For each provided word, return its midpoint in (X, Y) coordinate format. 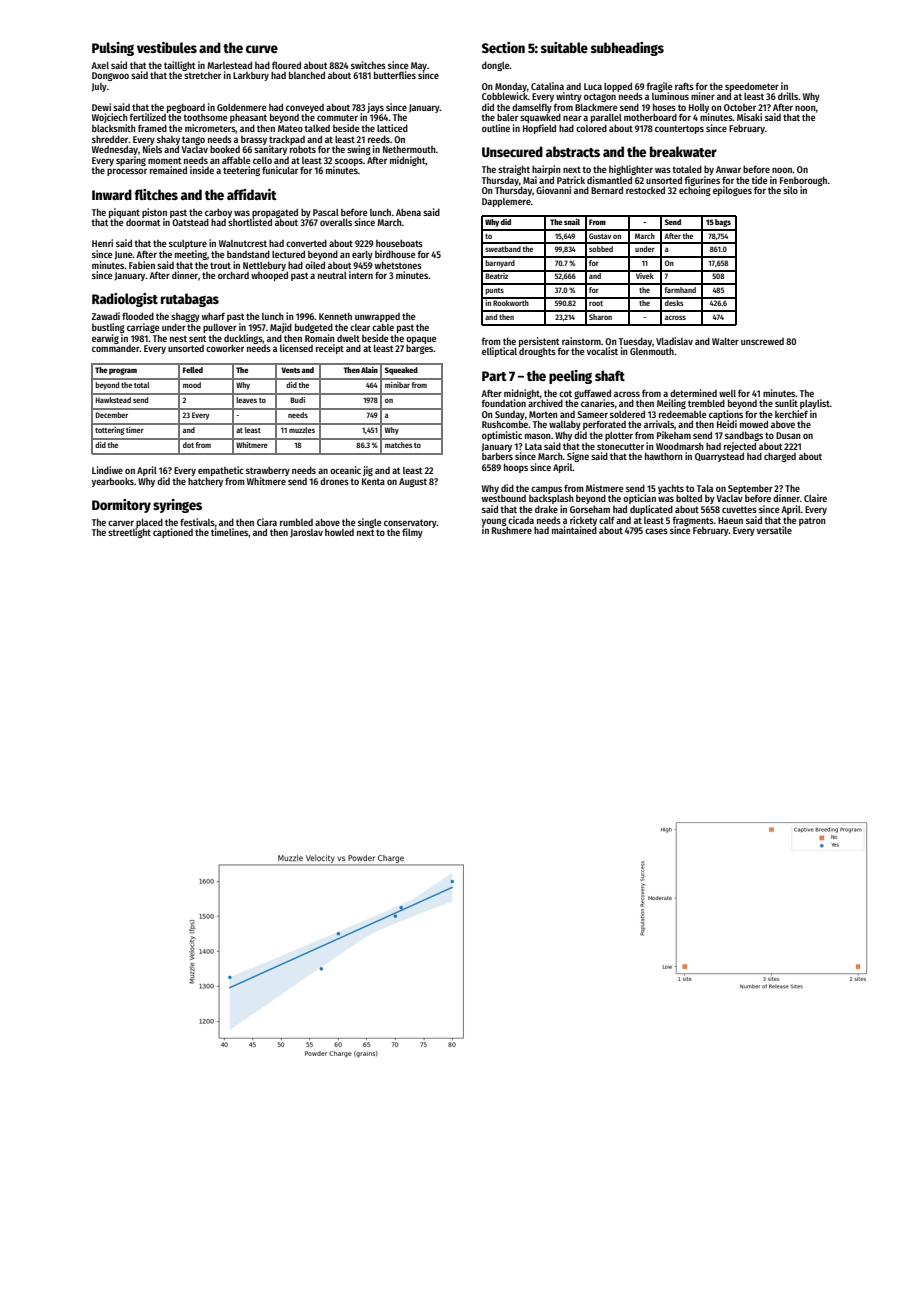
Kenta (373, 481)
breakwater (683, 151)
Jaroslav (306, 533)
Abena (408, 212)
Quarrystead (719, 457)
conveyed (305, 108)
